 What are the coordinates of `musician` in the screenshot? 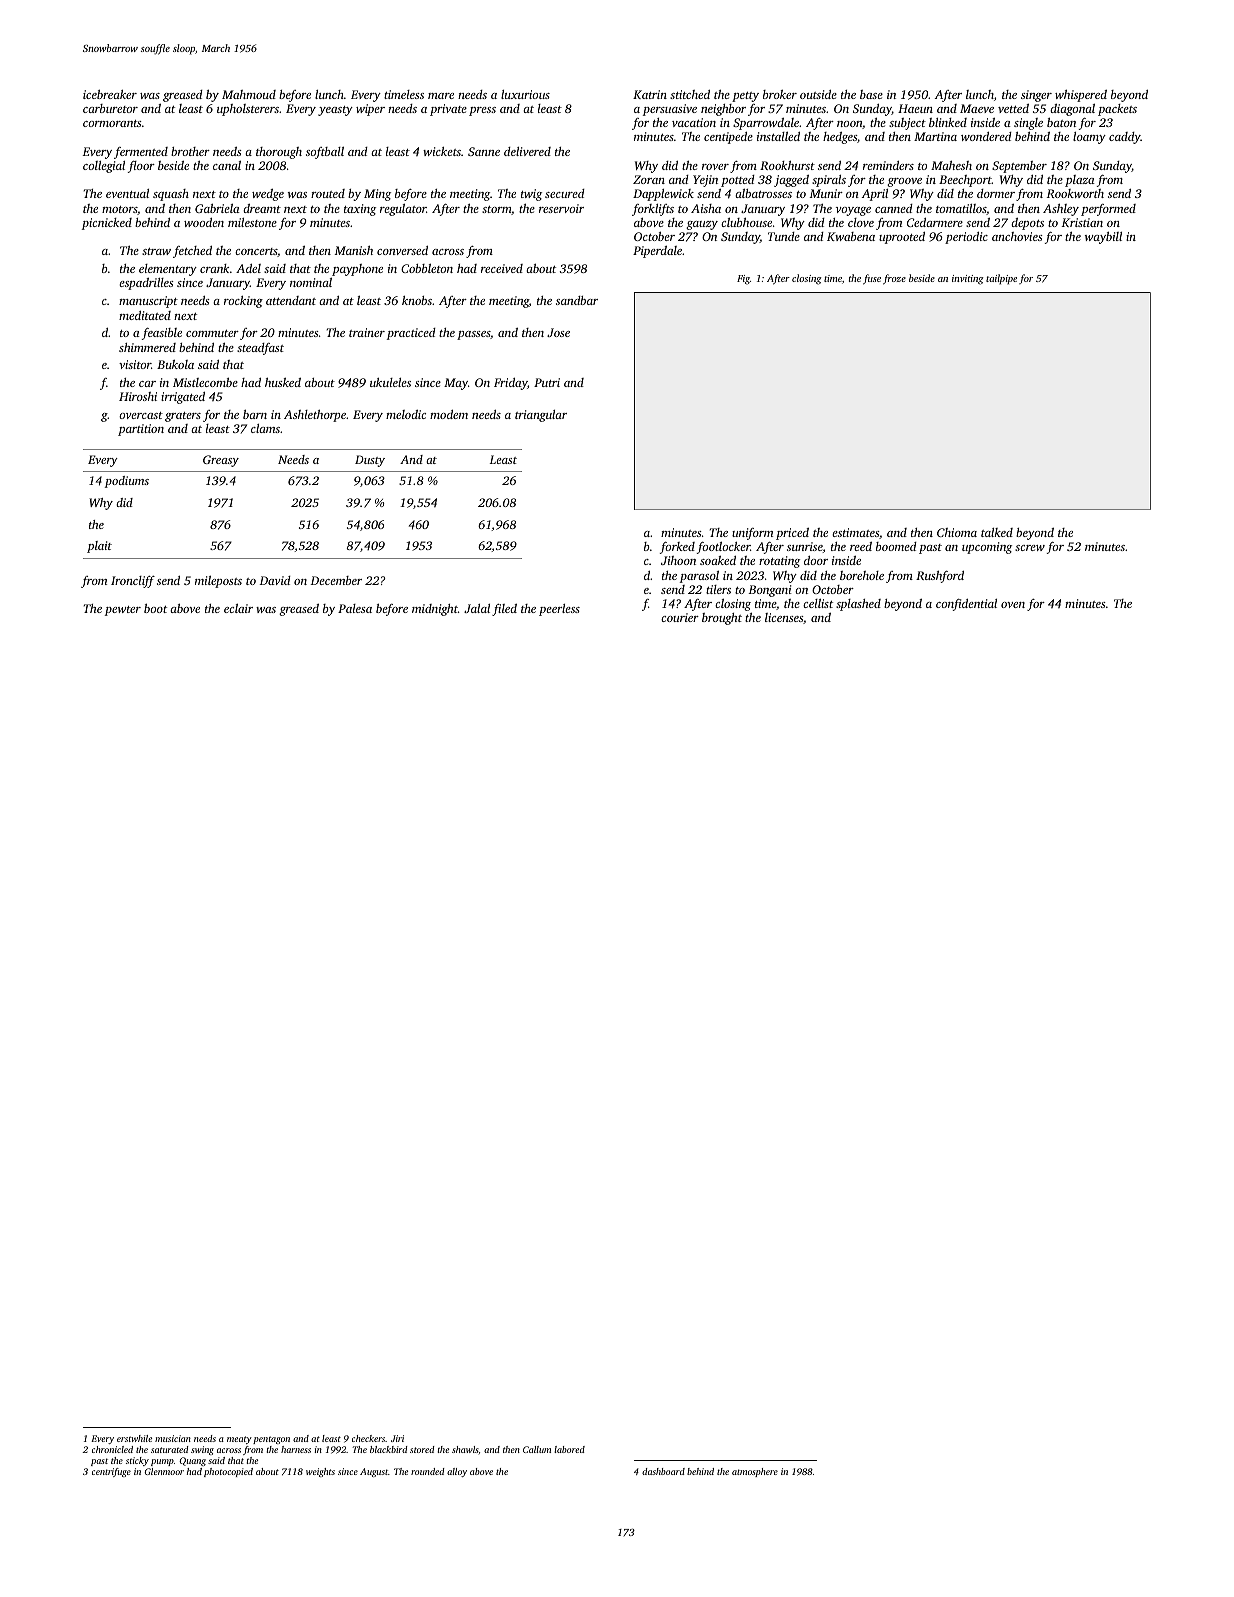 It's located at (173, 1438).
